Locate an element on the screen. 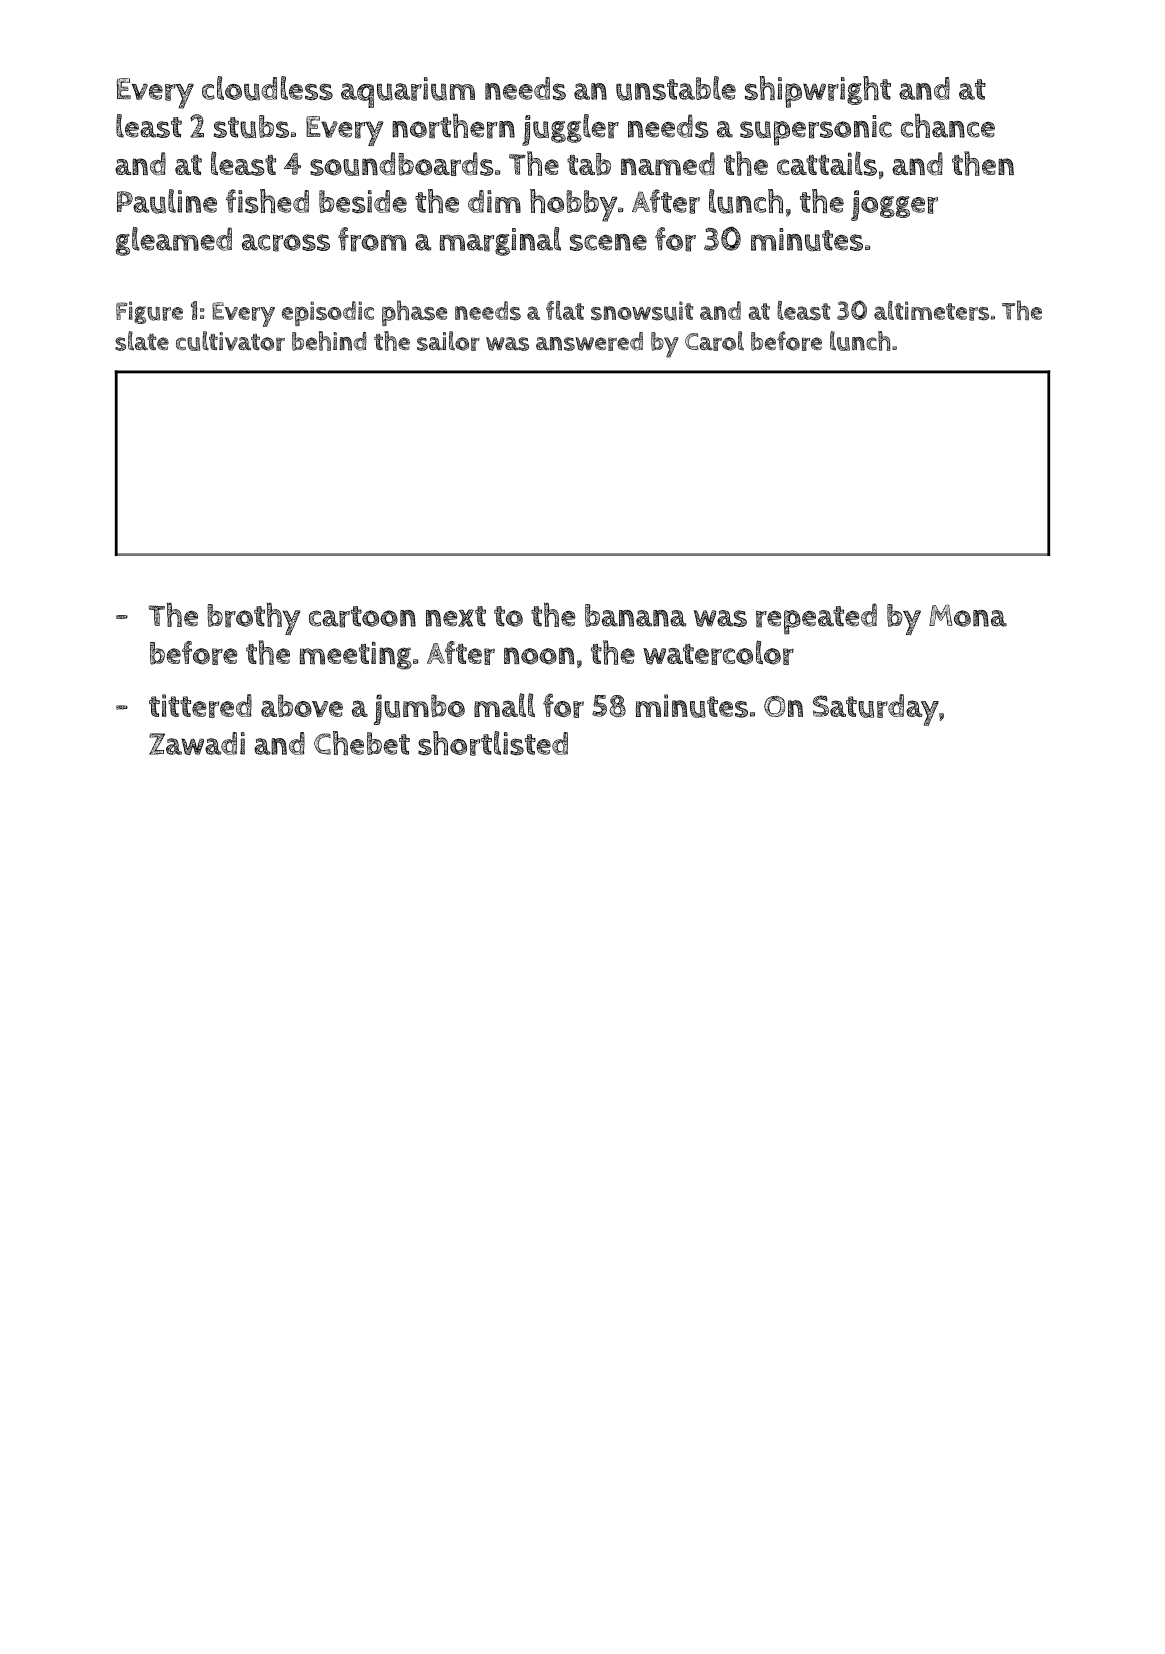  behind is located at coordinates (329, 341).
